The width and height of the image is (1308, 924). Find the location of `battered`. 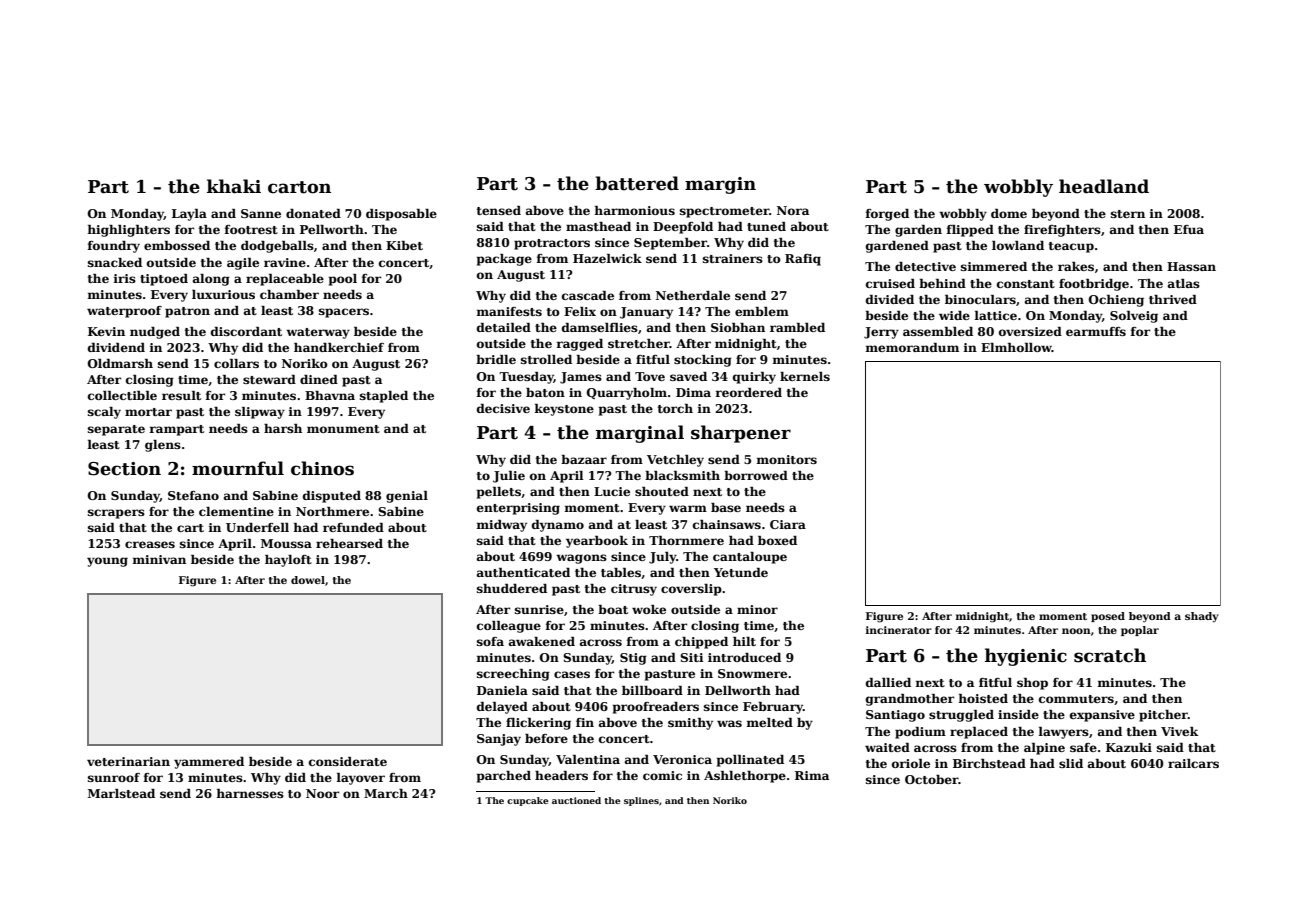

battered is located at coordinates (637, 183).
